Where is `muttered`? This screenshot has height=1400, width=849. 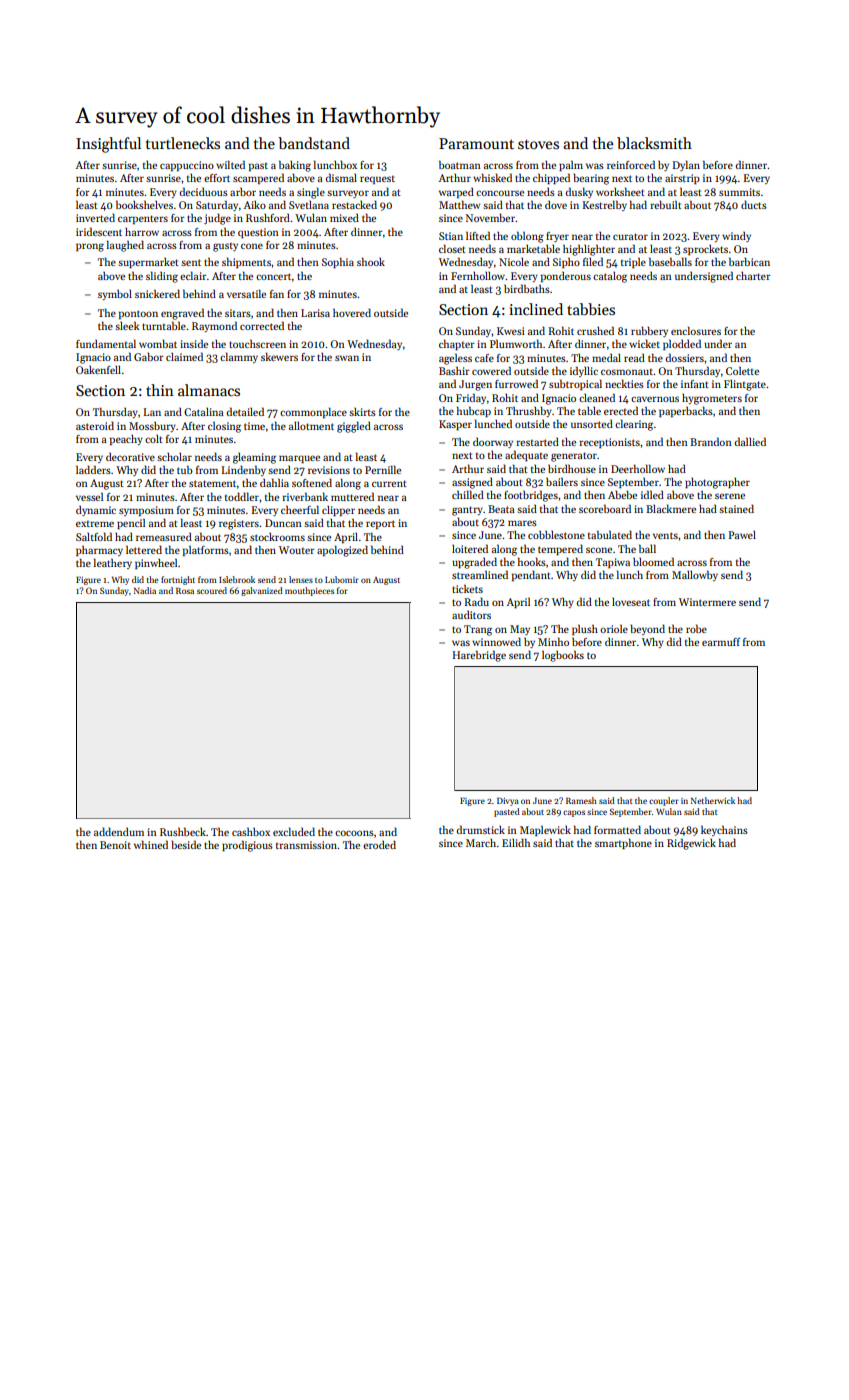 muttered is located at coordinates (352, 496).
